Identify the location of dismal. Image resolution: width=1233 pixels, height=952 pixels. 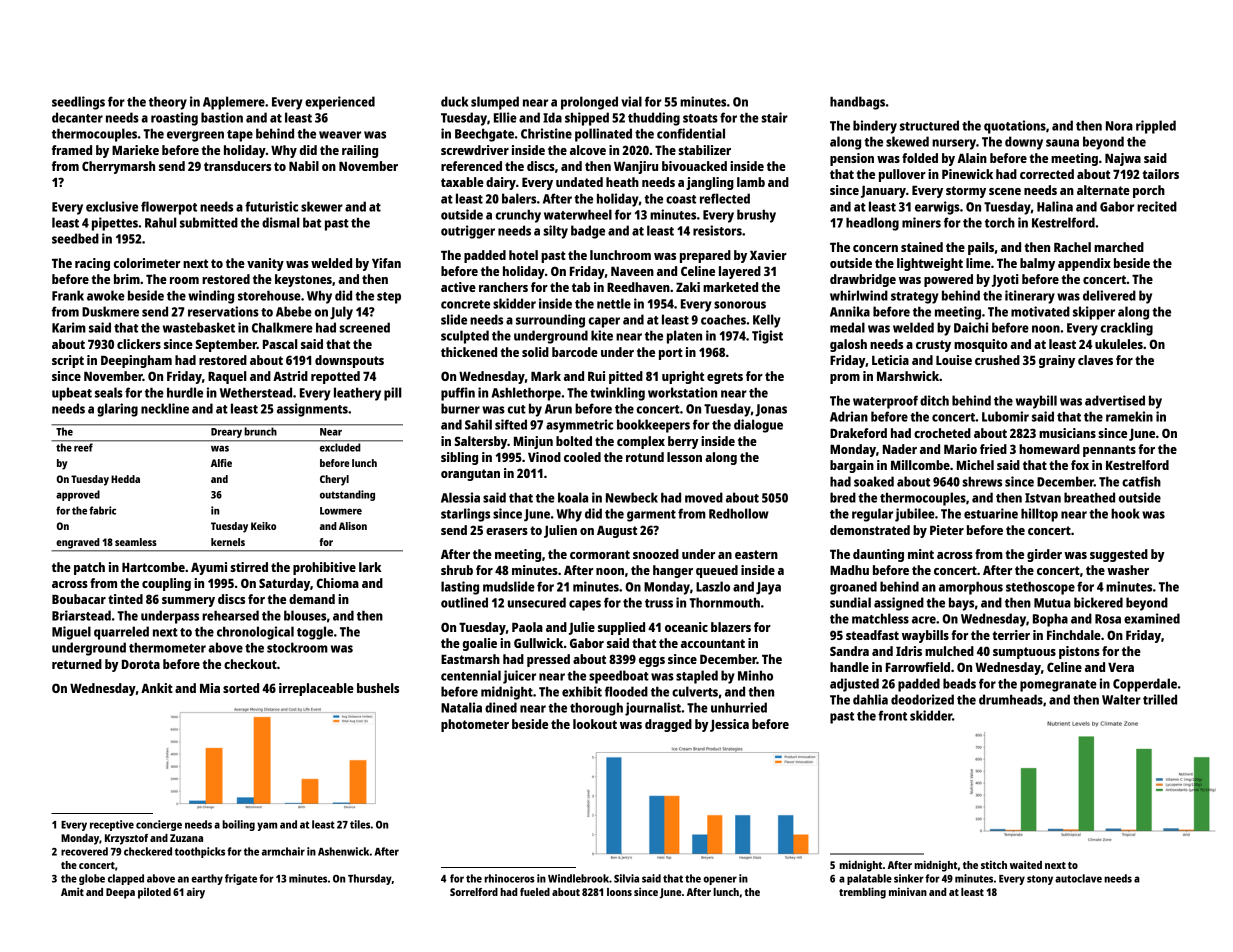
(281, 222).
